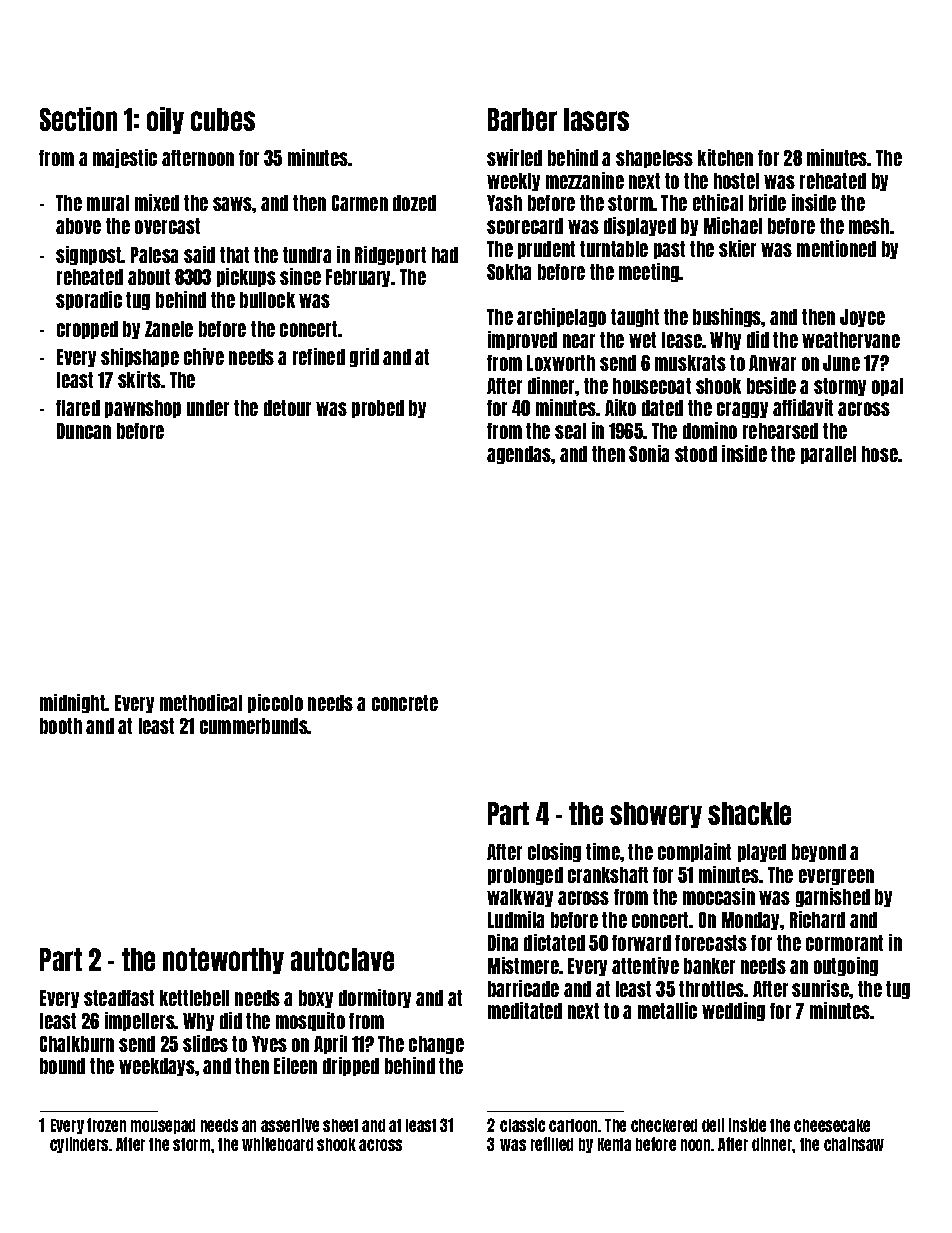 This screenshot has width=952, height=1233. Describe the element at coordinates (574, 1125) in the screenshot. I see `cartoon` at that location.
